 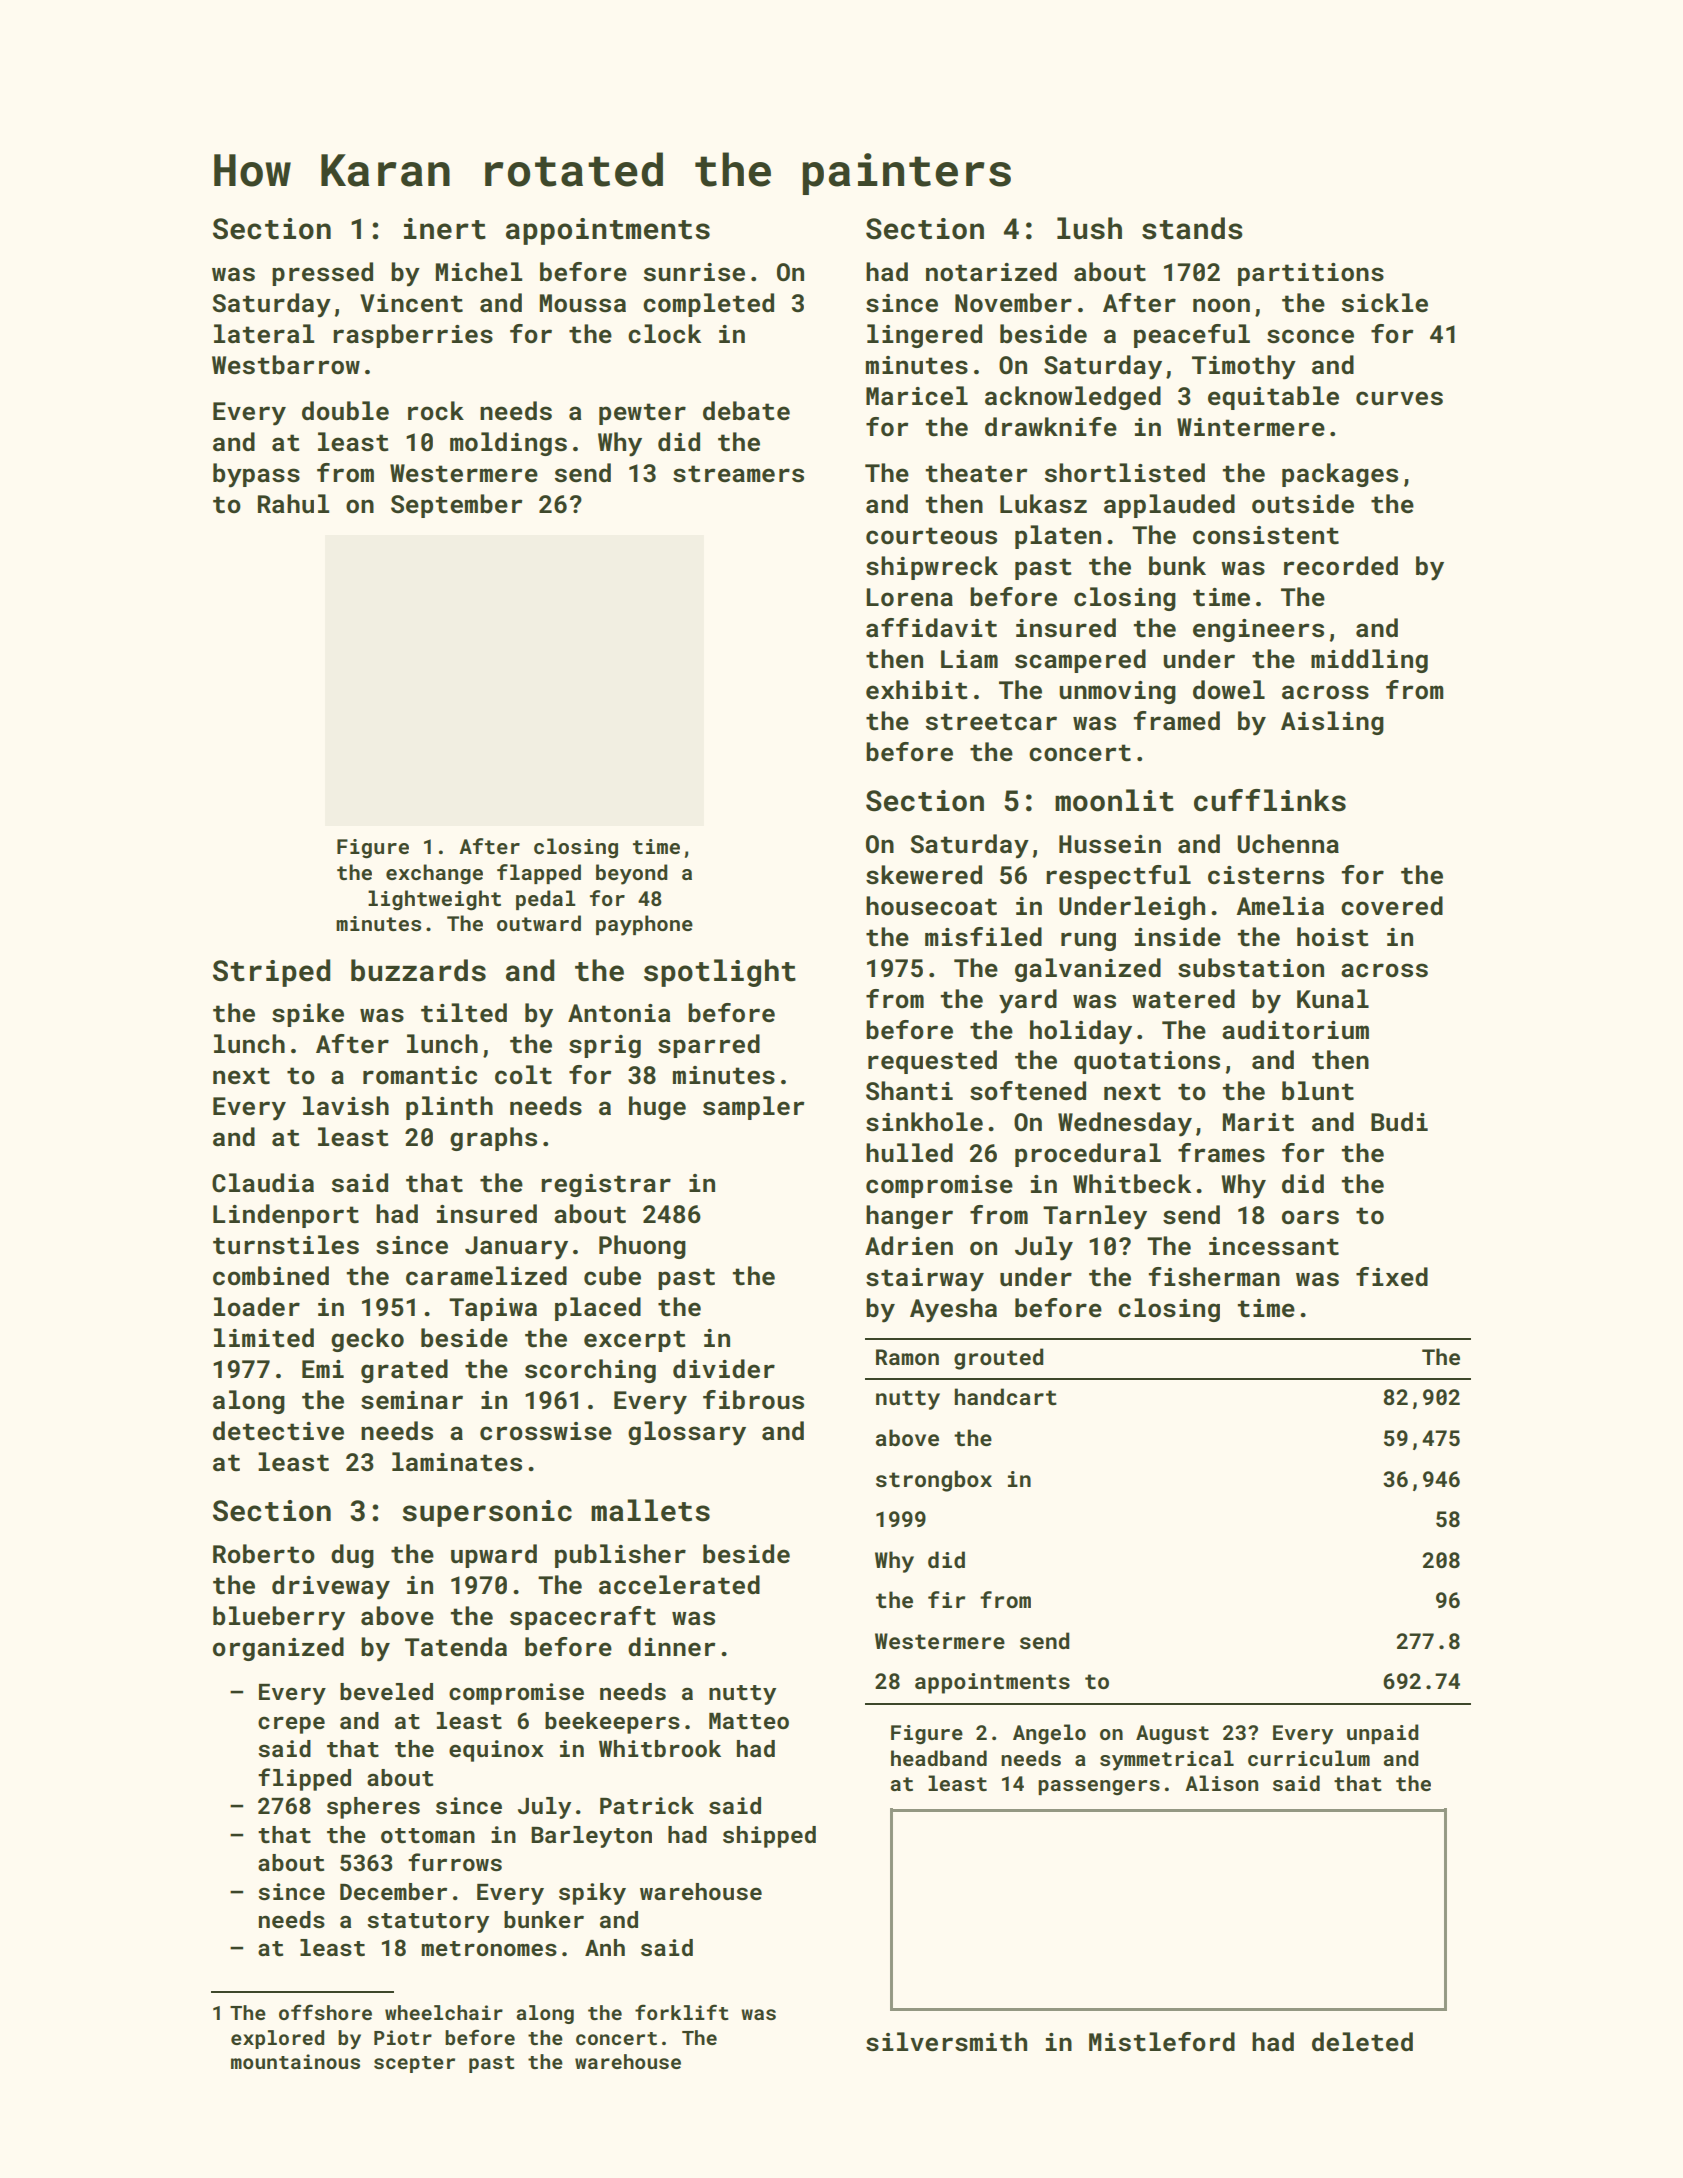 I want to click on sickle, so click(x=1385, y=303).
